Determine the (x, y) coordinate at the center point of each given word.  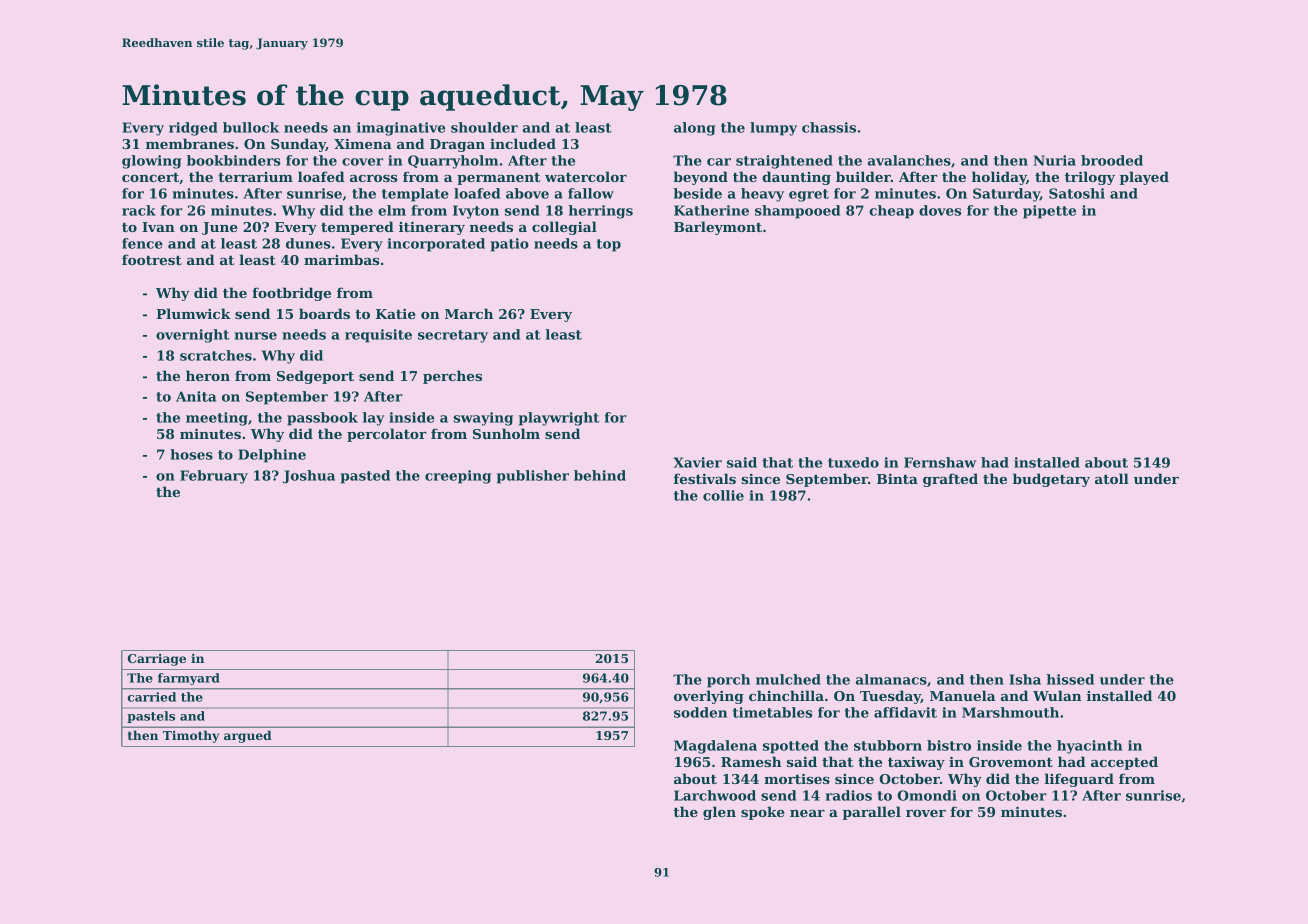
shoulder (484, 127)
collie (723, 495)
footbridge (291, 294)
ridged (193, 129)
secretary (453, 336)
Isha (1025, 679)
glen (719, 813)
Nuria (1054, 160)
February (214, 477)
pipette (1049, 212)
